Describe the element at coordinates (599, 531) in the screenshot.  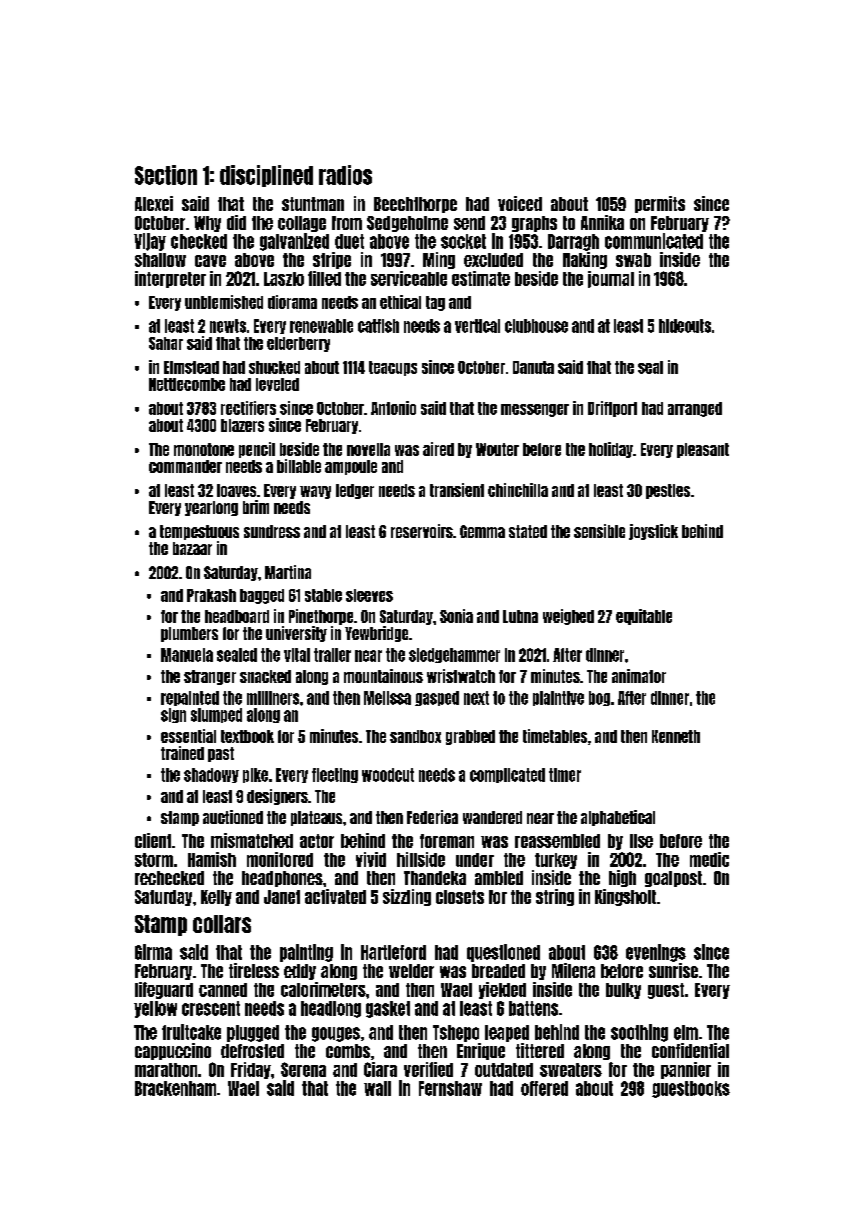
I see `sensible` at that location.
